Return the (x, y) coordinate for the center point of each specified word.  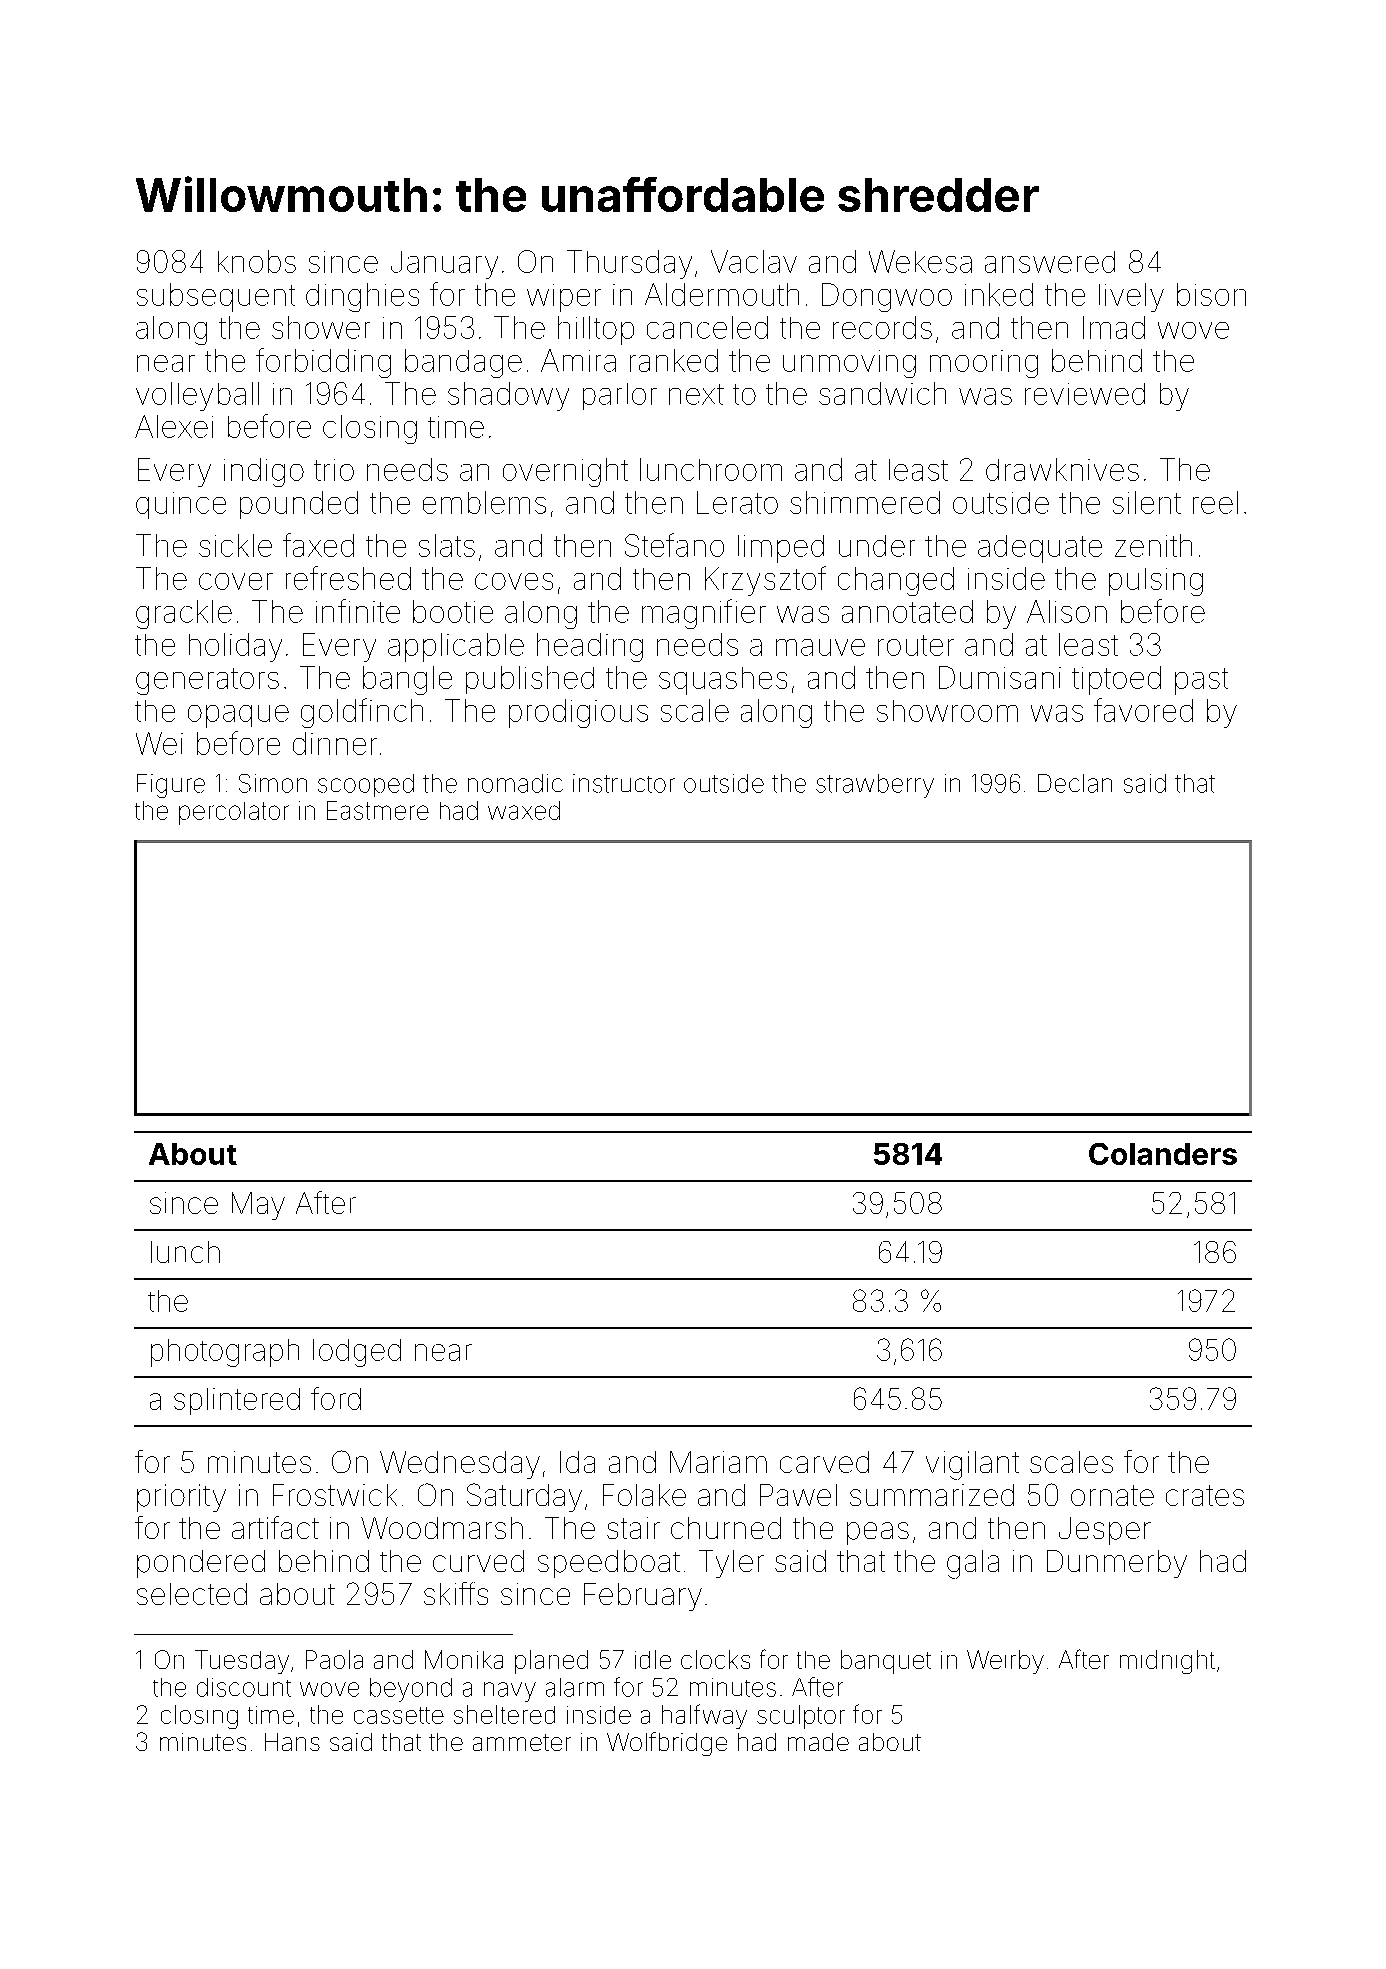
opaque (238, 716)
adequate (1040, 549)
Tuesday (242, 1662)
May (258, 1206)
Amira (578, 360)
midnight (1167, 1662)
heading (590, 647)
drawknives (1062, 469)
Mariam (718, 1462)
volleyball (197, 396)
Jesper (1105, 1531)
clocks (715, 1659)
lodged (357, 1353)
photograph (225, 1353)
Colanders (1163, 1154)
